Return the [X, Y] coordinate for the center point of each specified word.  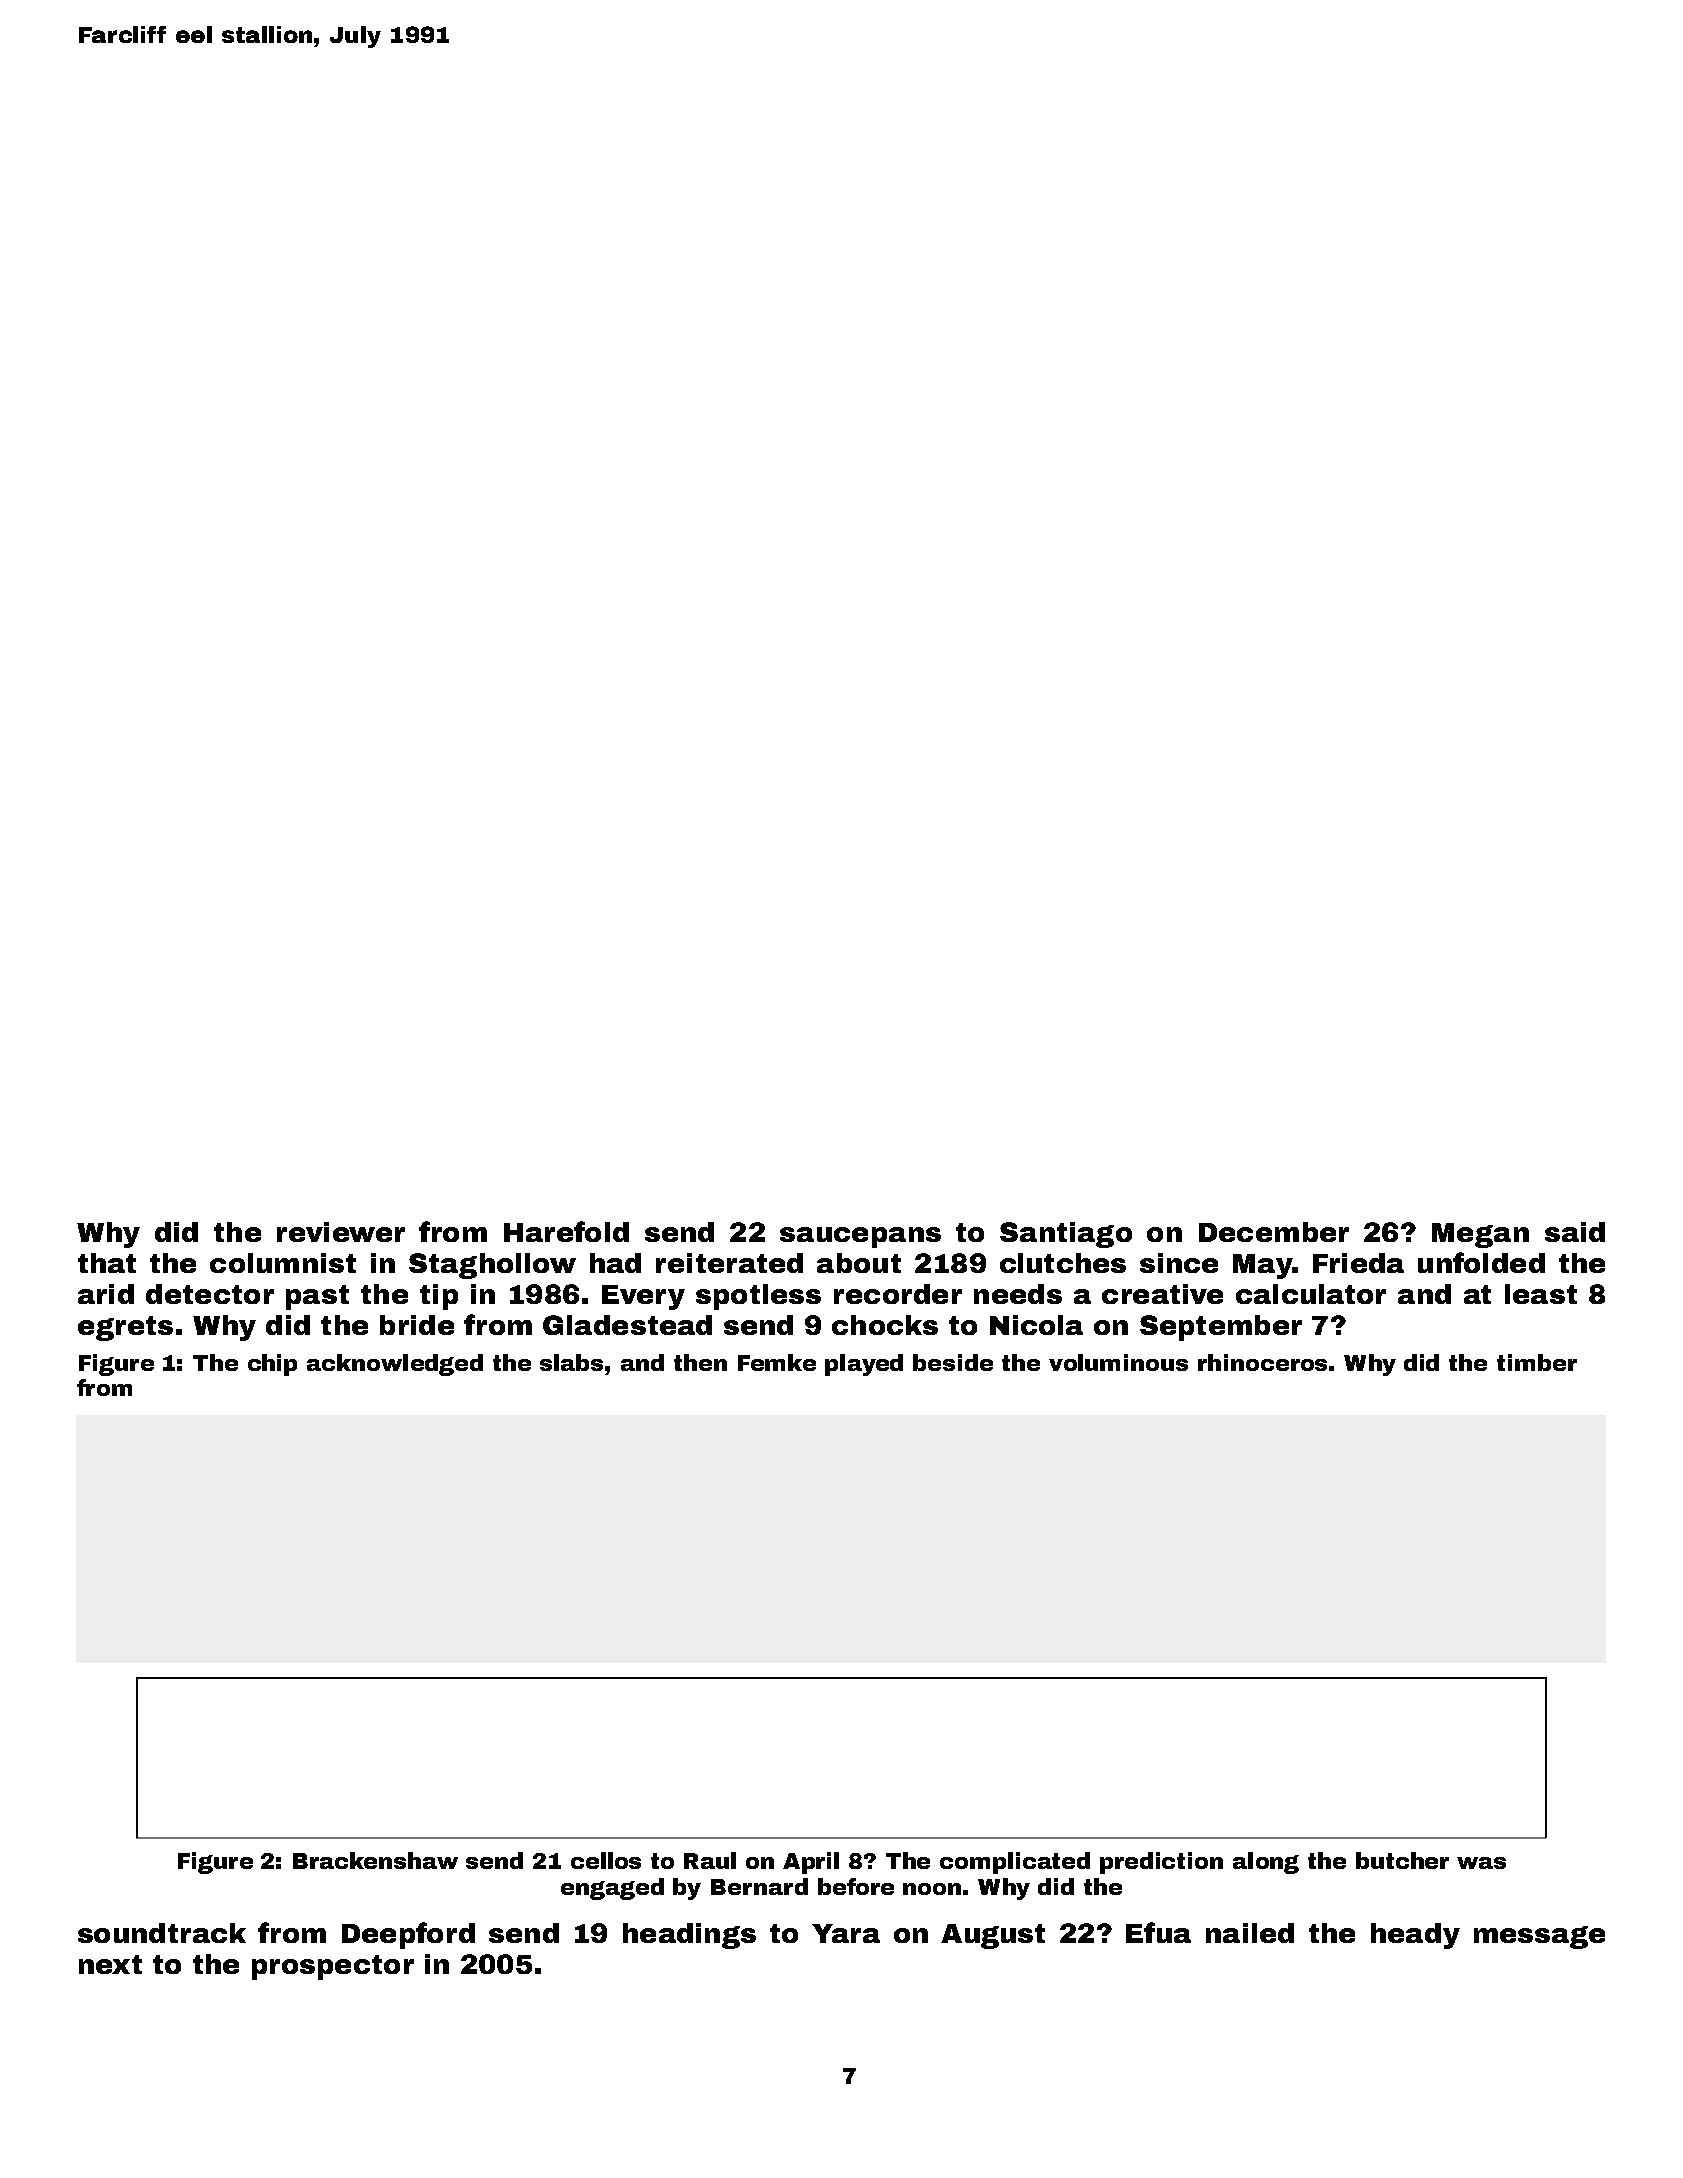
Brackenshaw [375, 1860]
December [1274, 1232]
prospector [333, 1967]
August [993, 1936]
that [107, 1263]
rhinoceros [1264, 1362]
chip [272, 1365]
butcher [1402, 1860]
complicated [1015, 1863]
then [700, 1362]
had [615, 1263]
